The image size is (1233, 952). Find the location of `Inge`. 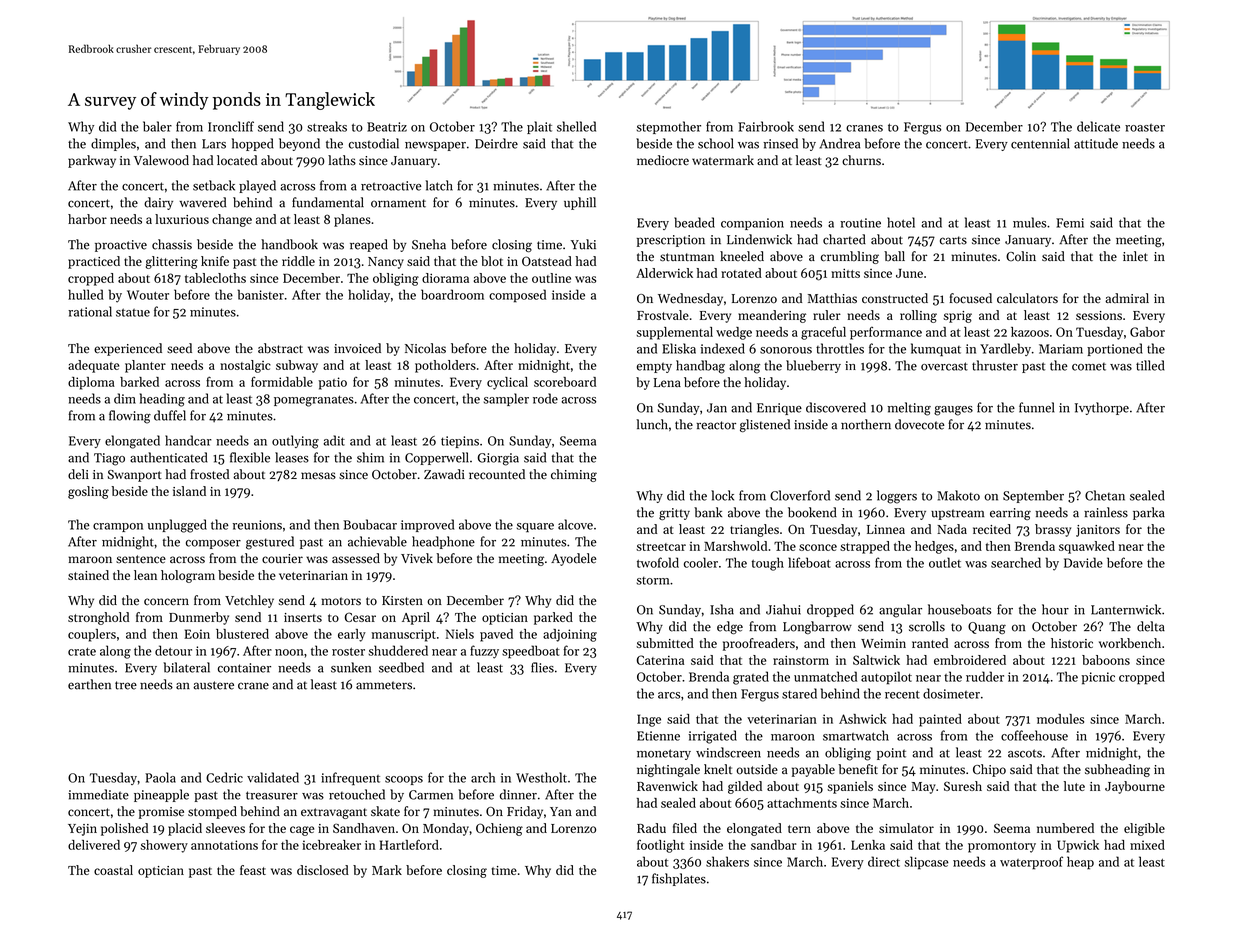

Inge is located at coordinates (649, 720).
